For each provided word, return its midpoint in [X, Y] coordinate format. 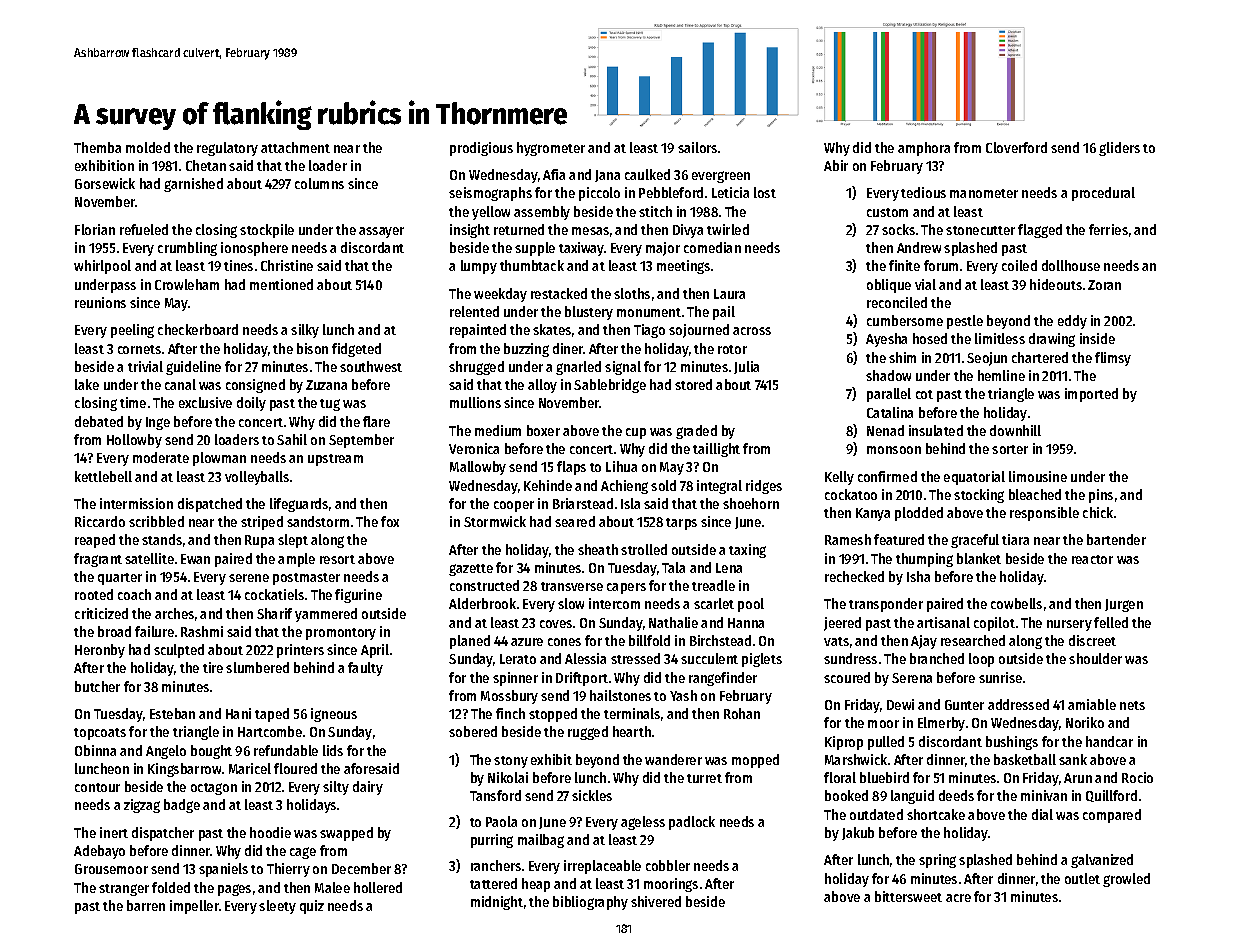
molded [148, 147]
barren [146, 905]
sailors [697, 147]
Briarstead [583, 503]
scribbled [156, 521]
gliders [1119, 149]
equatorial [974, 478]
